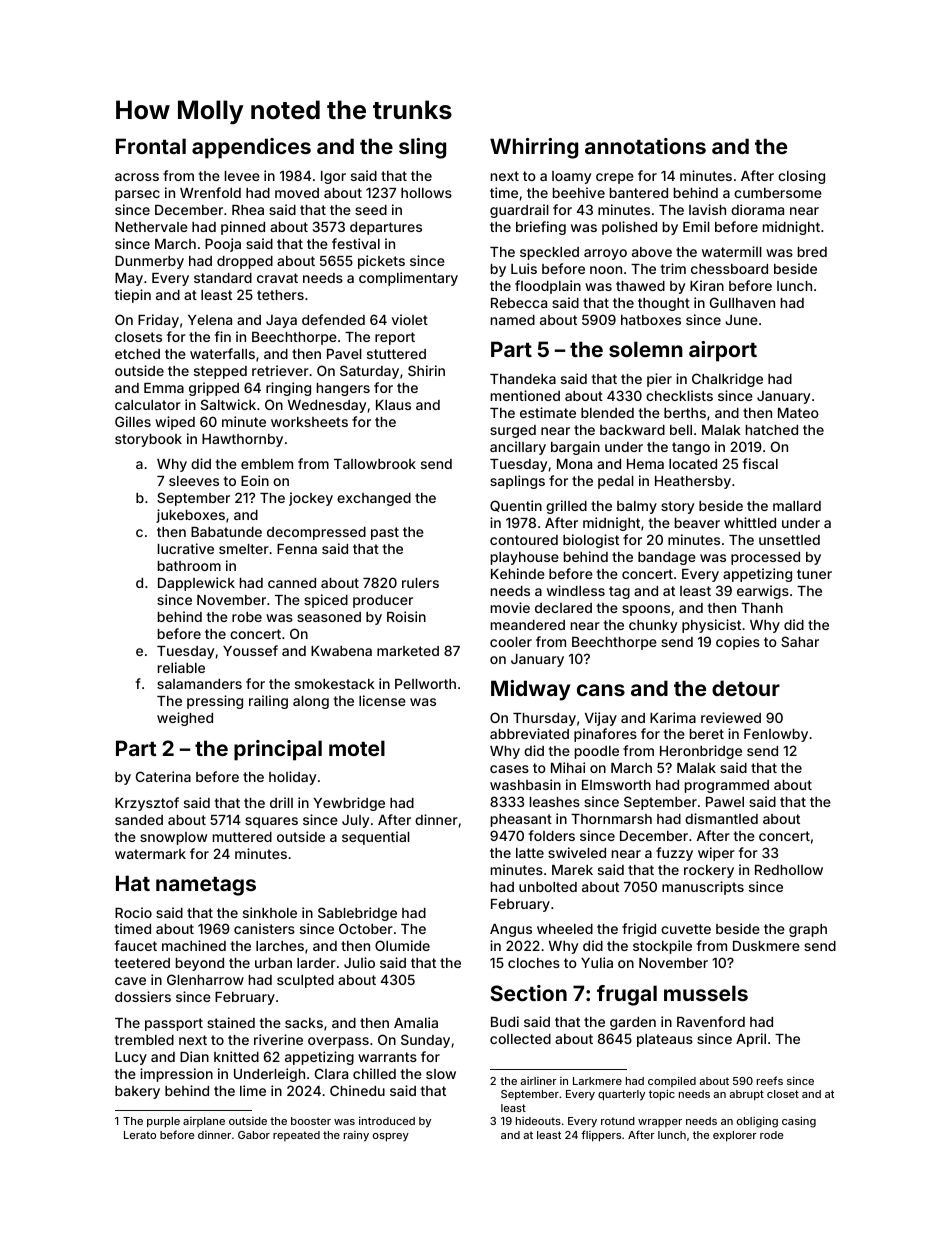  I want to click on annotations, so click(645, 146).
